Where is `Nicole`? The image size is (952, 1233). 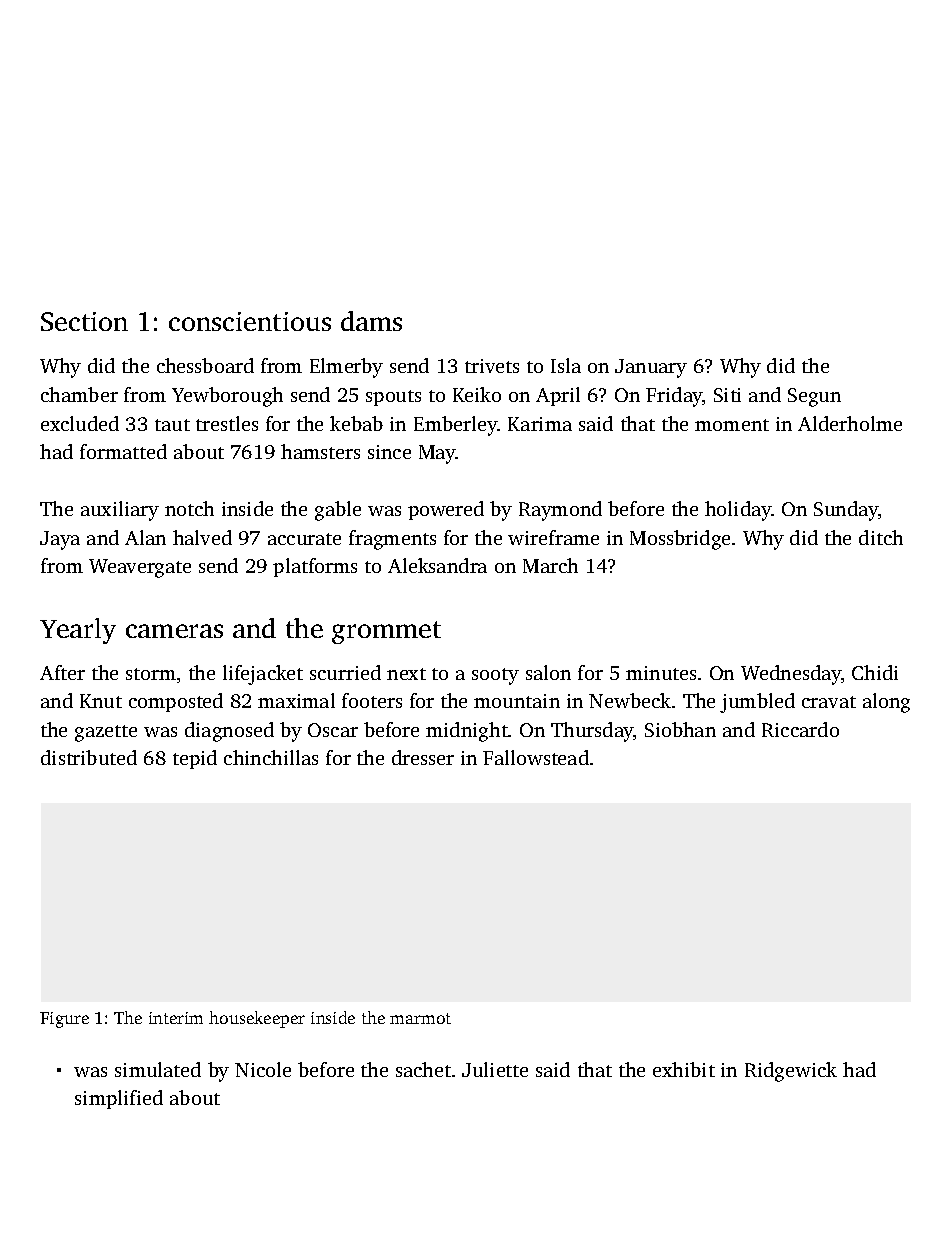 Nicole is located at coordinates (263, 1069).
